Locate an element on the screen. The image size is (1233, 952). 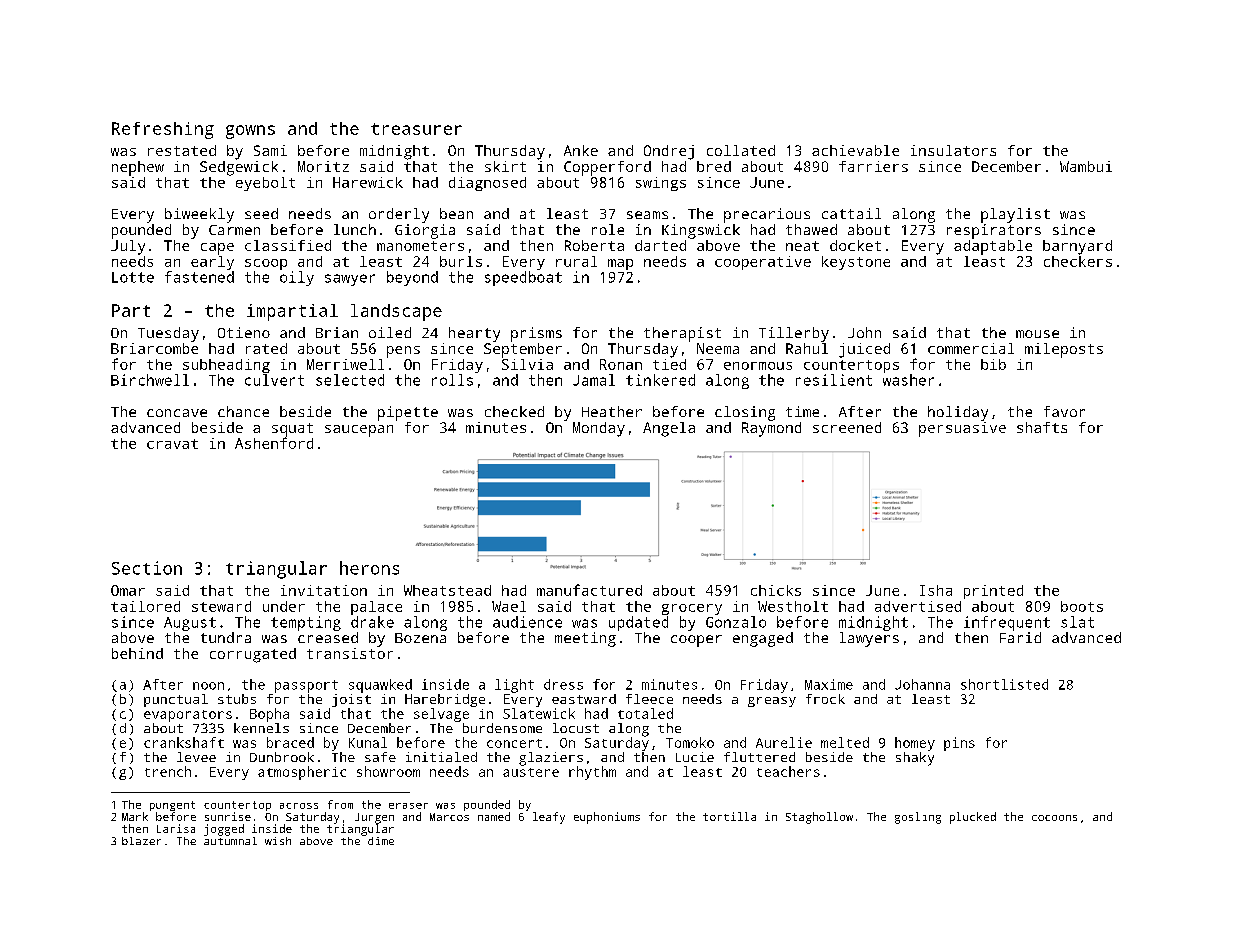
Jamal is located at coordinates (594, 380).
